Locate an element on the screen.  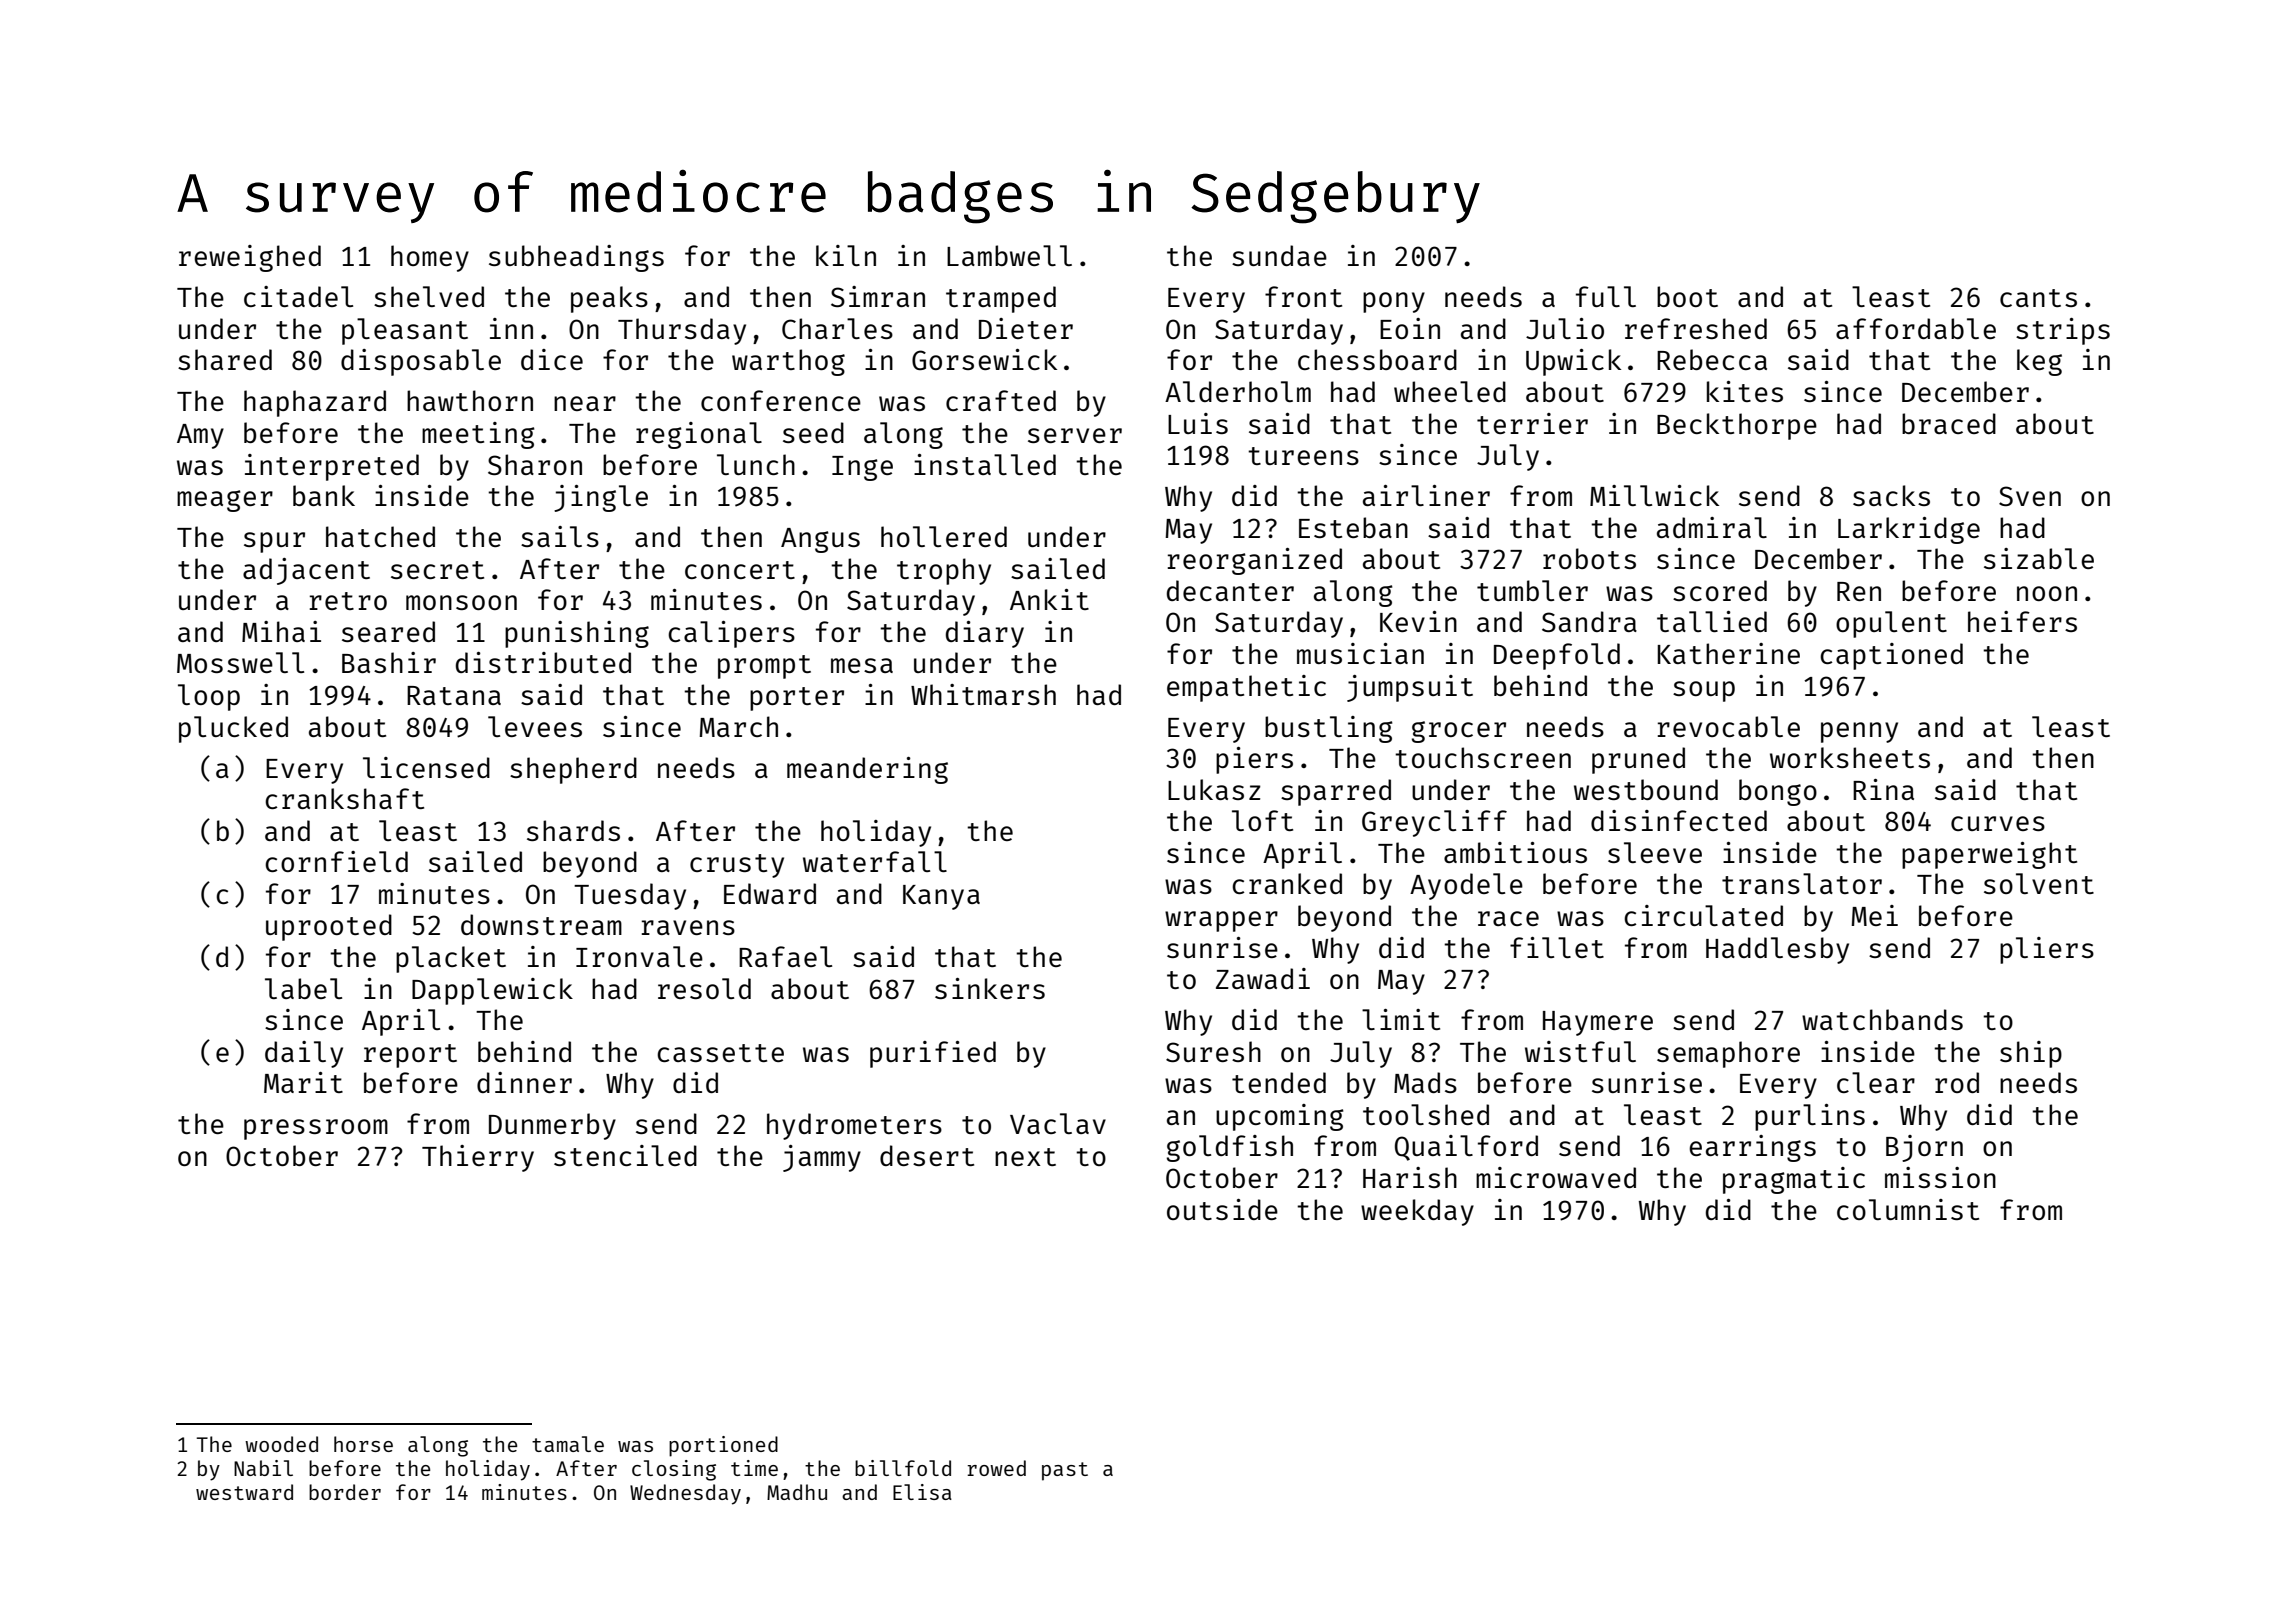
tureens is located at coordinates (1303, 456).
